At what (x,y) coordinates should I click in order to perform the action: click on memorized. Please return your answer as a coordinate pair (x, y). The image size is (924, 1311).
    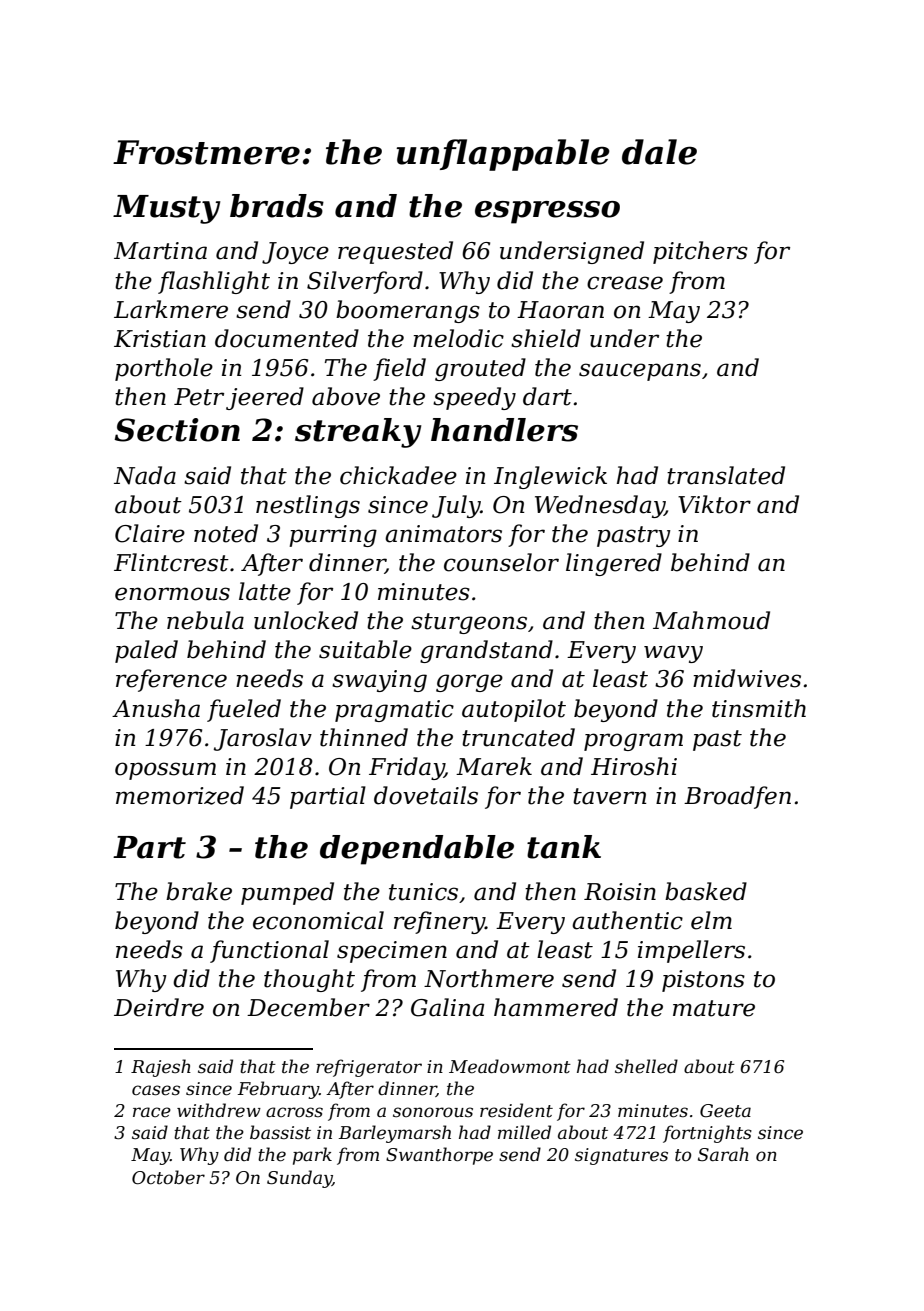
    Looking at the image, I should click on (180, 795).
